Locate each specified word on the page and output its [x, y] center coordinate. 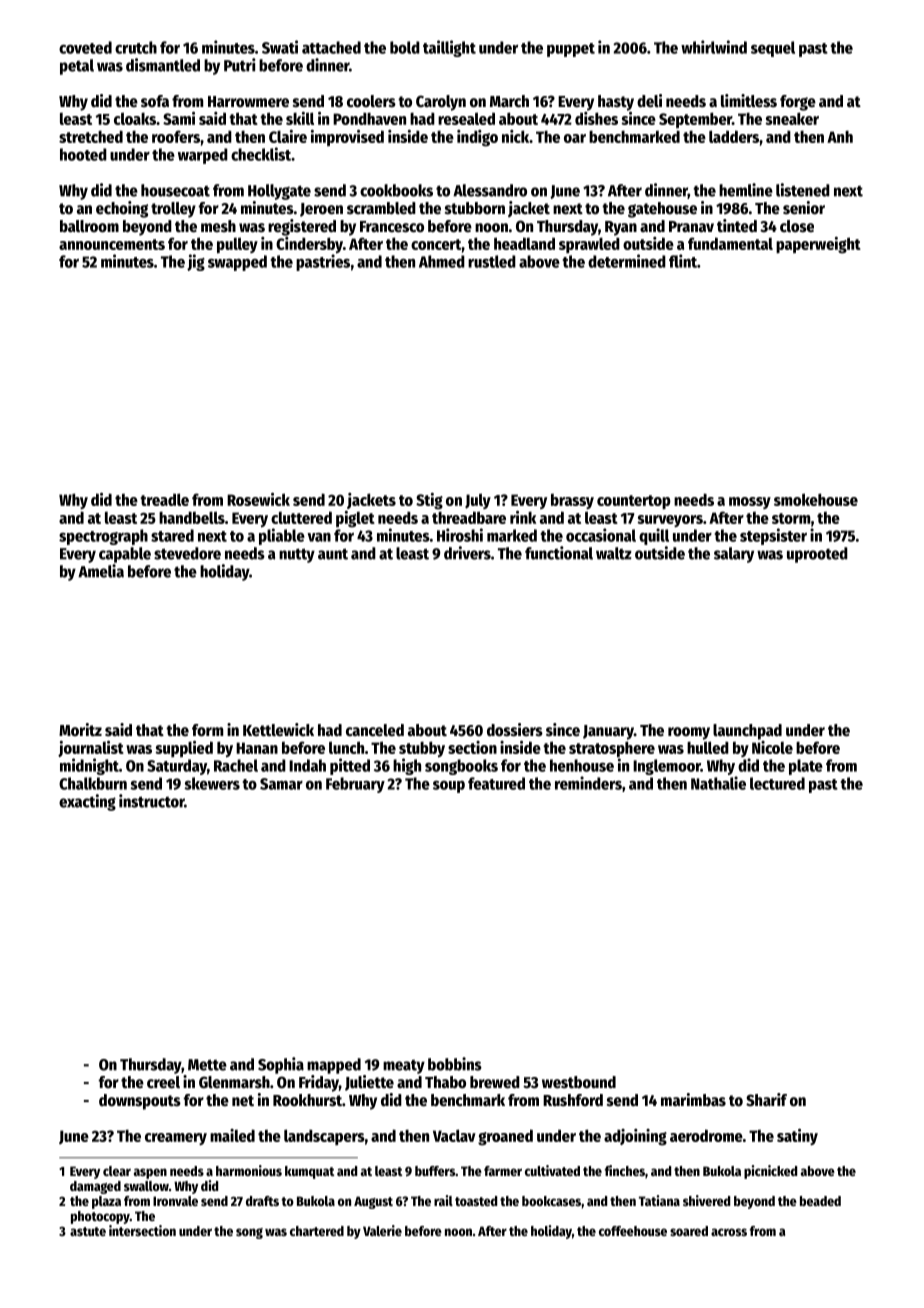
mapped [334, 1066]
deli [649, 101]
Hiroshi [460, 535]
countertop [633, 502]
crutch [136, 47]
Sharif [766, 1100]
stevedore [187, 553]
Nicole [772, 747]
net [243, 1101]
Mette [207, 1065]
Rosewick [258, 499]
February [355, 785]
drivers [467, 553]
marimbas [693, 1099]
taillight [449, 48]
